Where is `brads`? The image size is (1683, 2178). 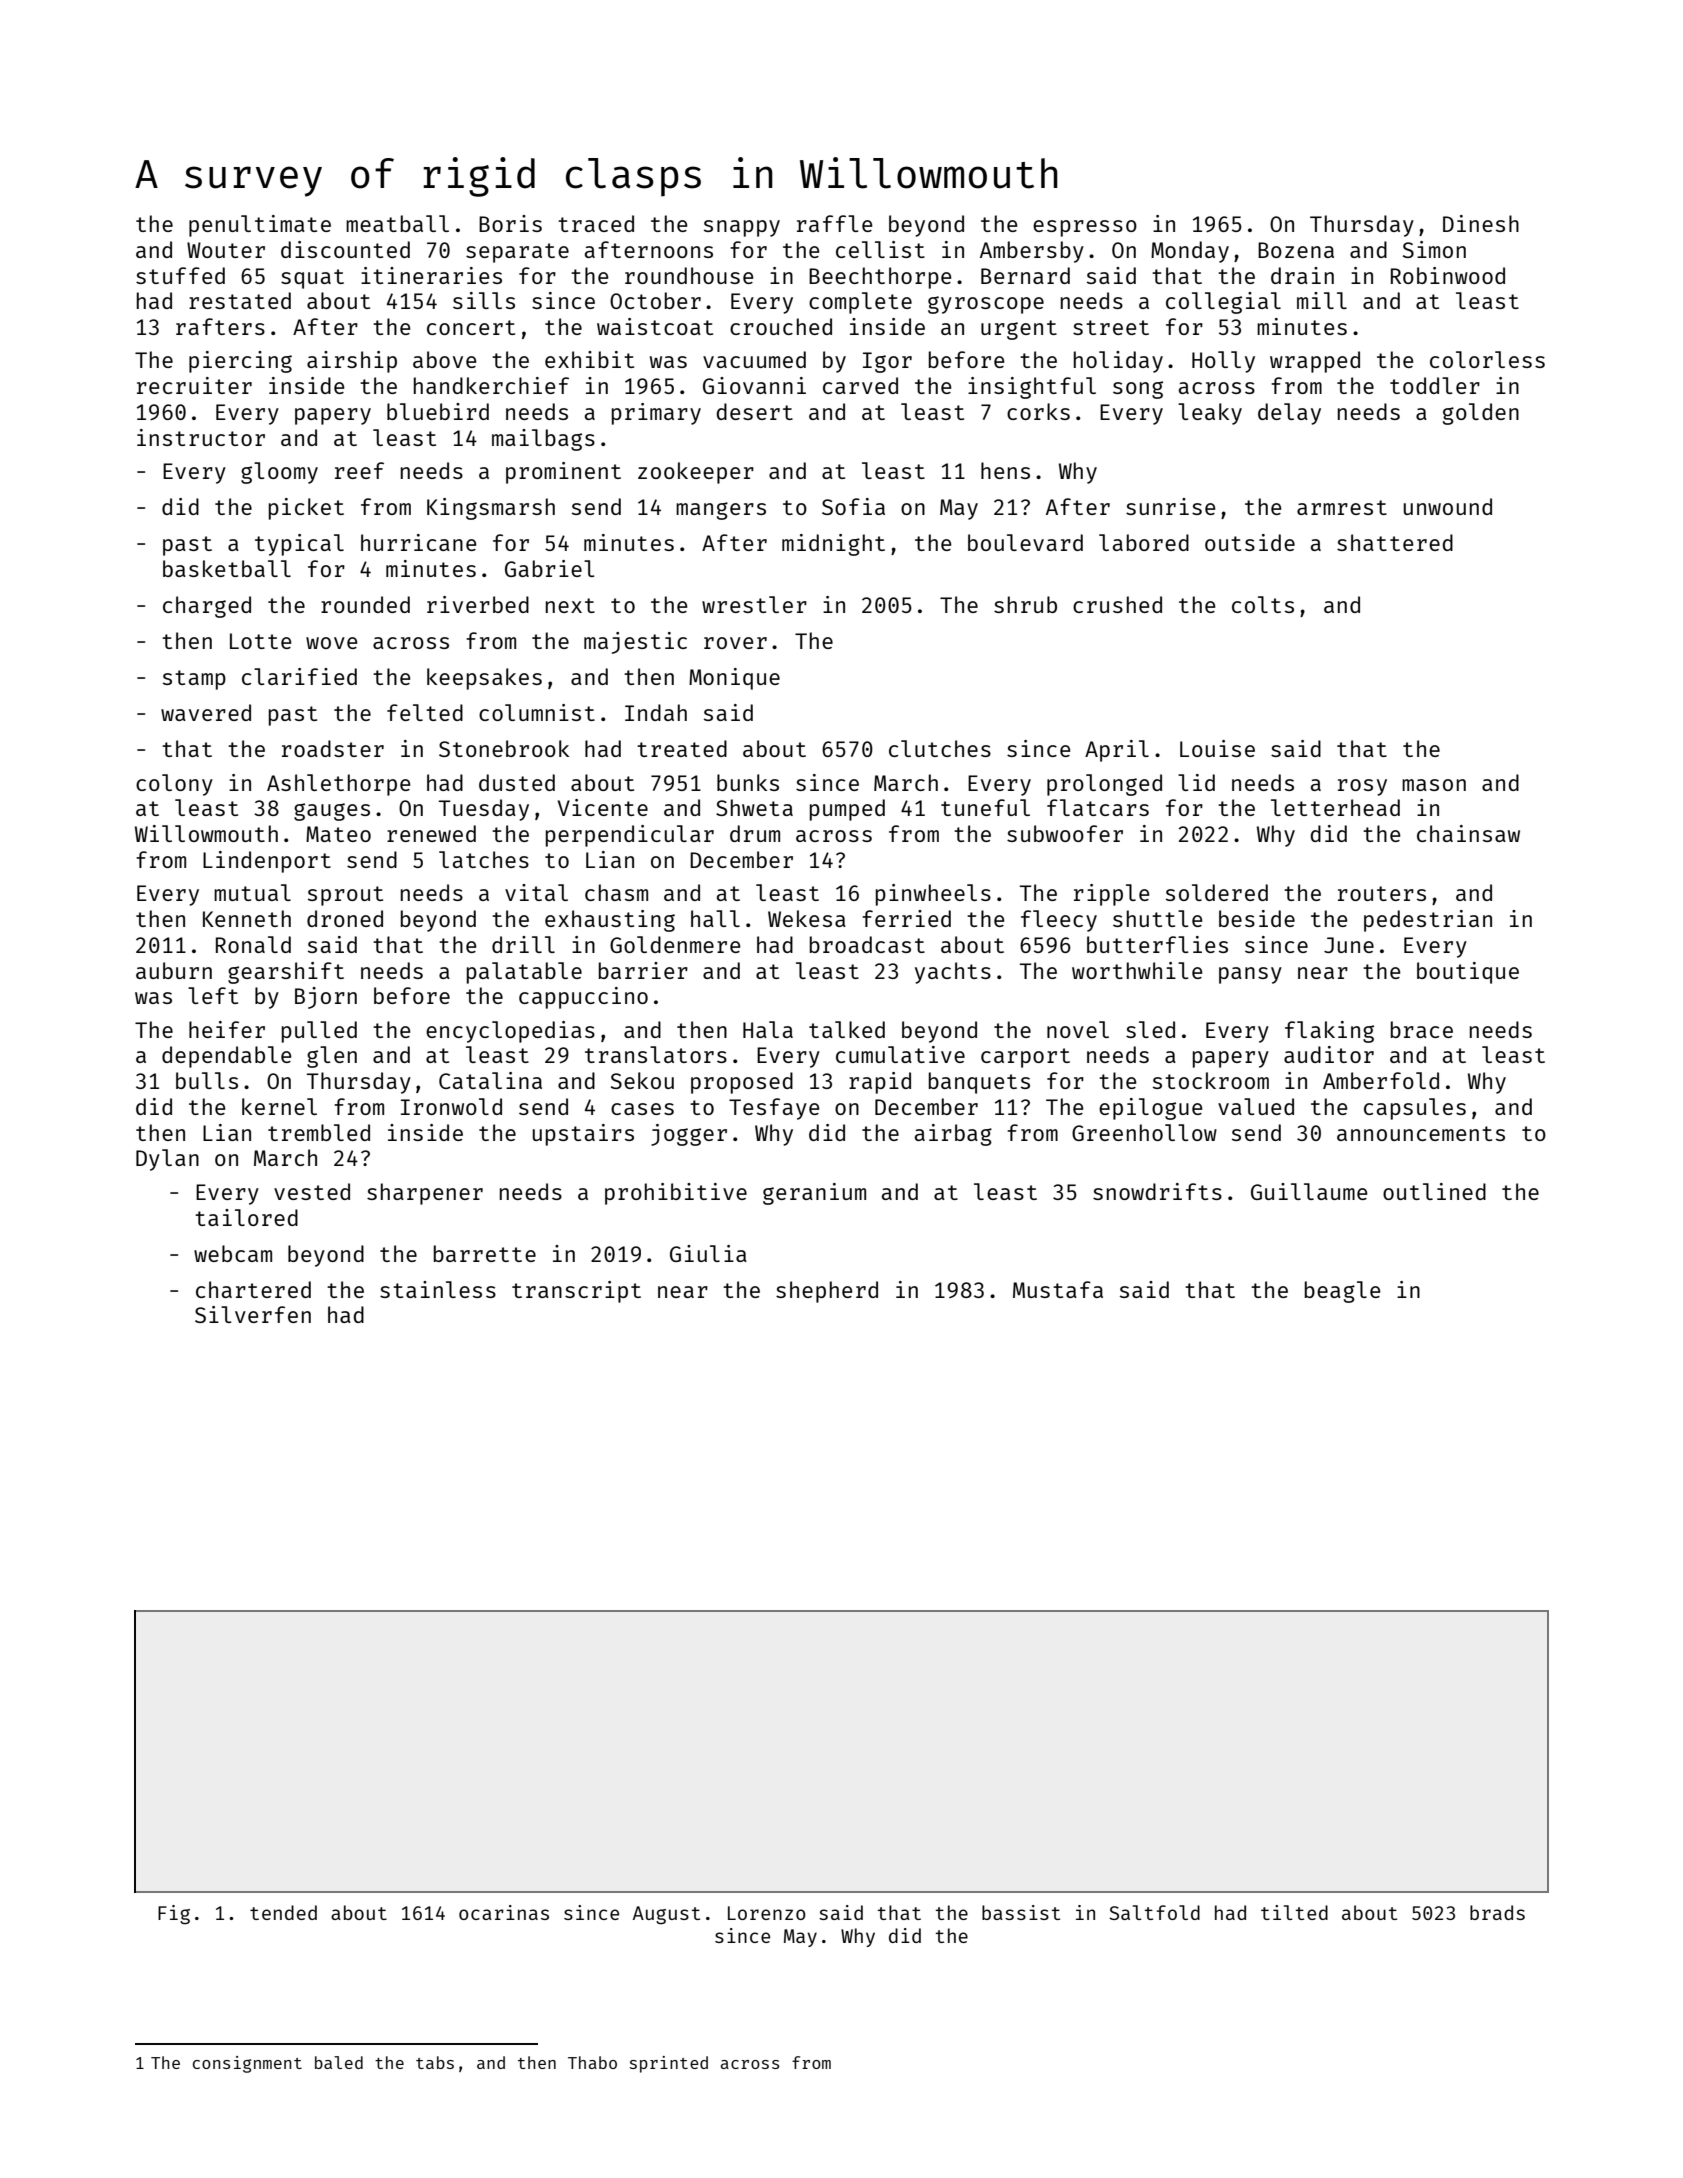
brads is located at coordinates (1497, 1912).
